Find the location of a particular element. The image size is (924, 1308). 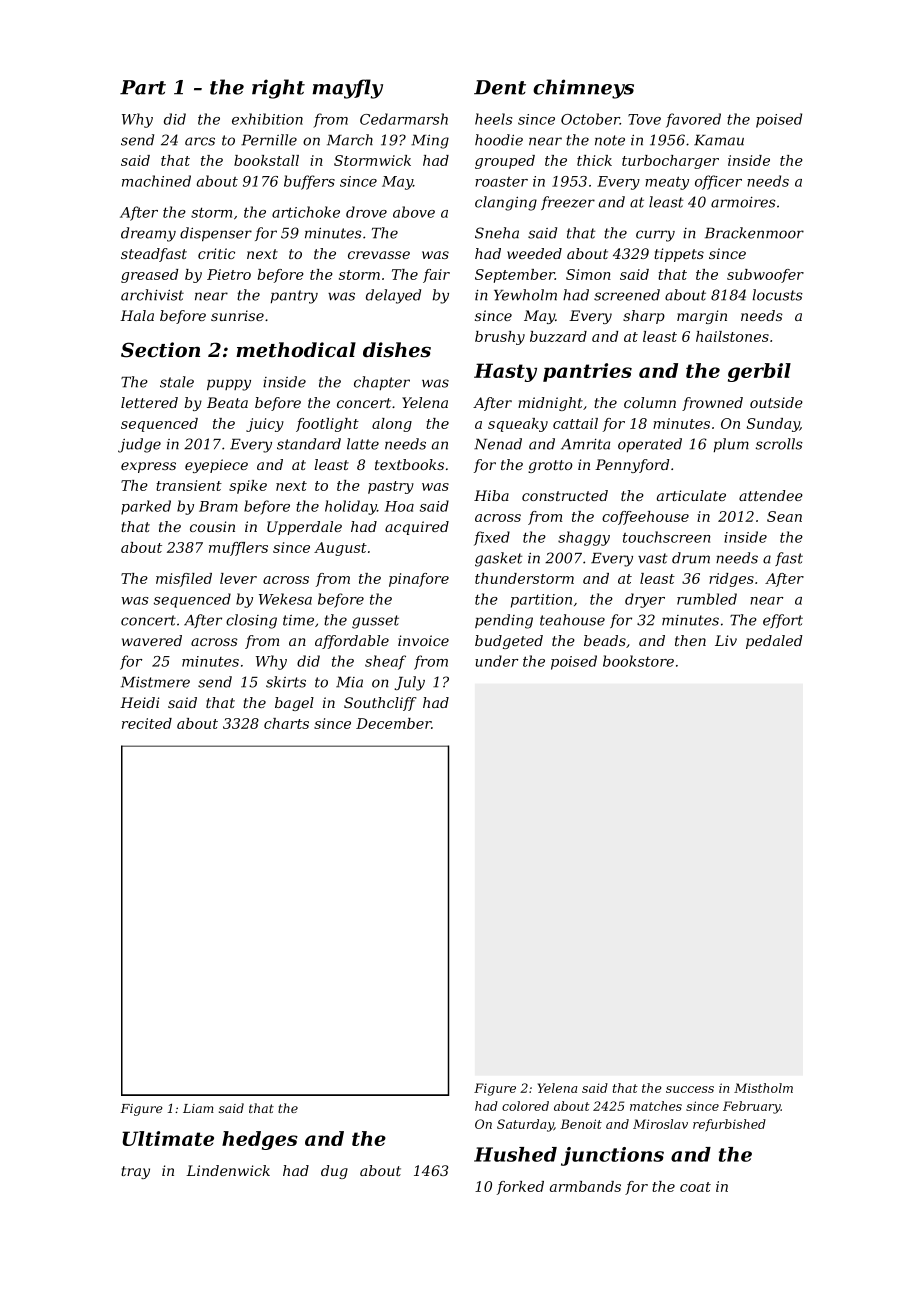

Lindenwick is located at coordinates (228, 1170).
